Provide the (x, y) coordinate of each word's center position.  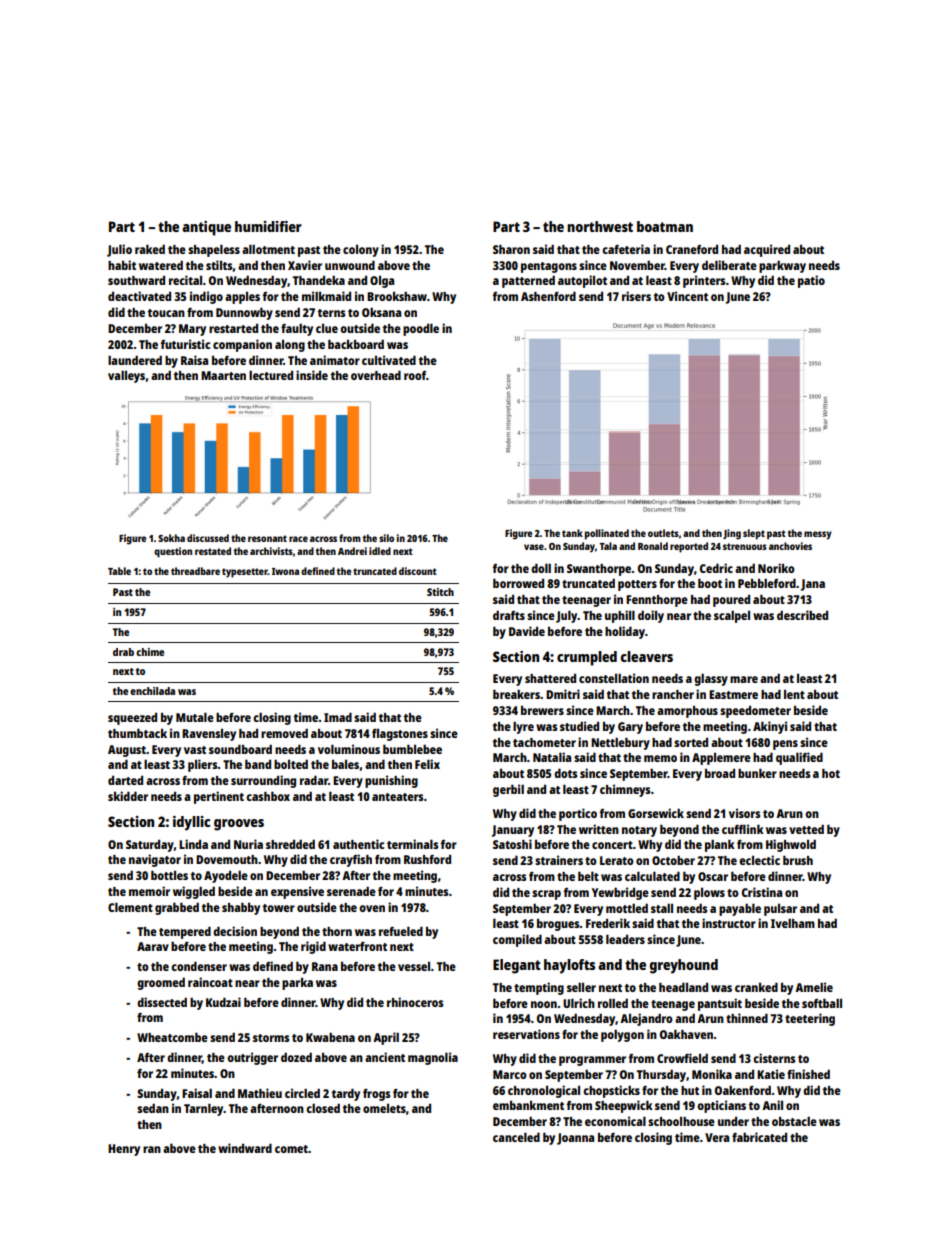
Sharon (511, 249)
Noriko (776, 568)
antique (206, 228)
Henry (124, 1150)
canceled (516, 1137)
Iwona (285, 571)
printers (704, 281)
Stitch (440, 592)
